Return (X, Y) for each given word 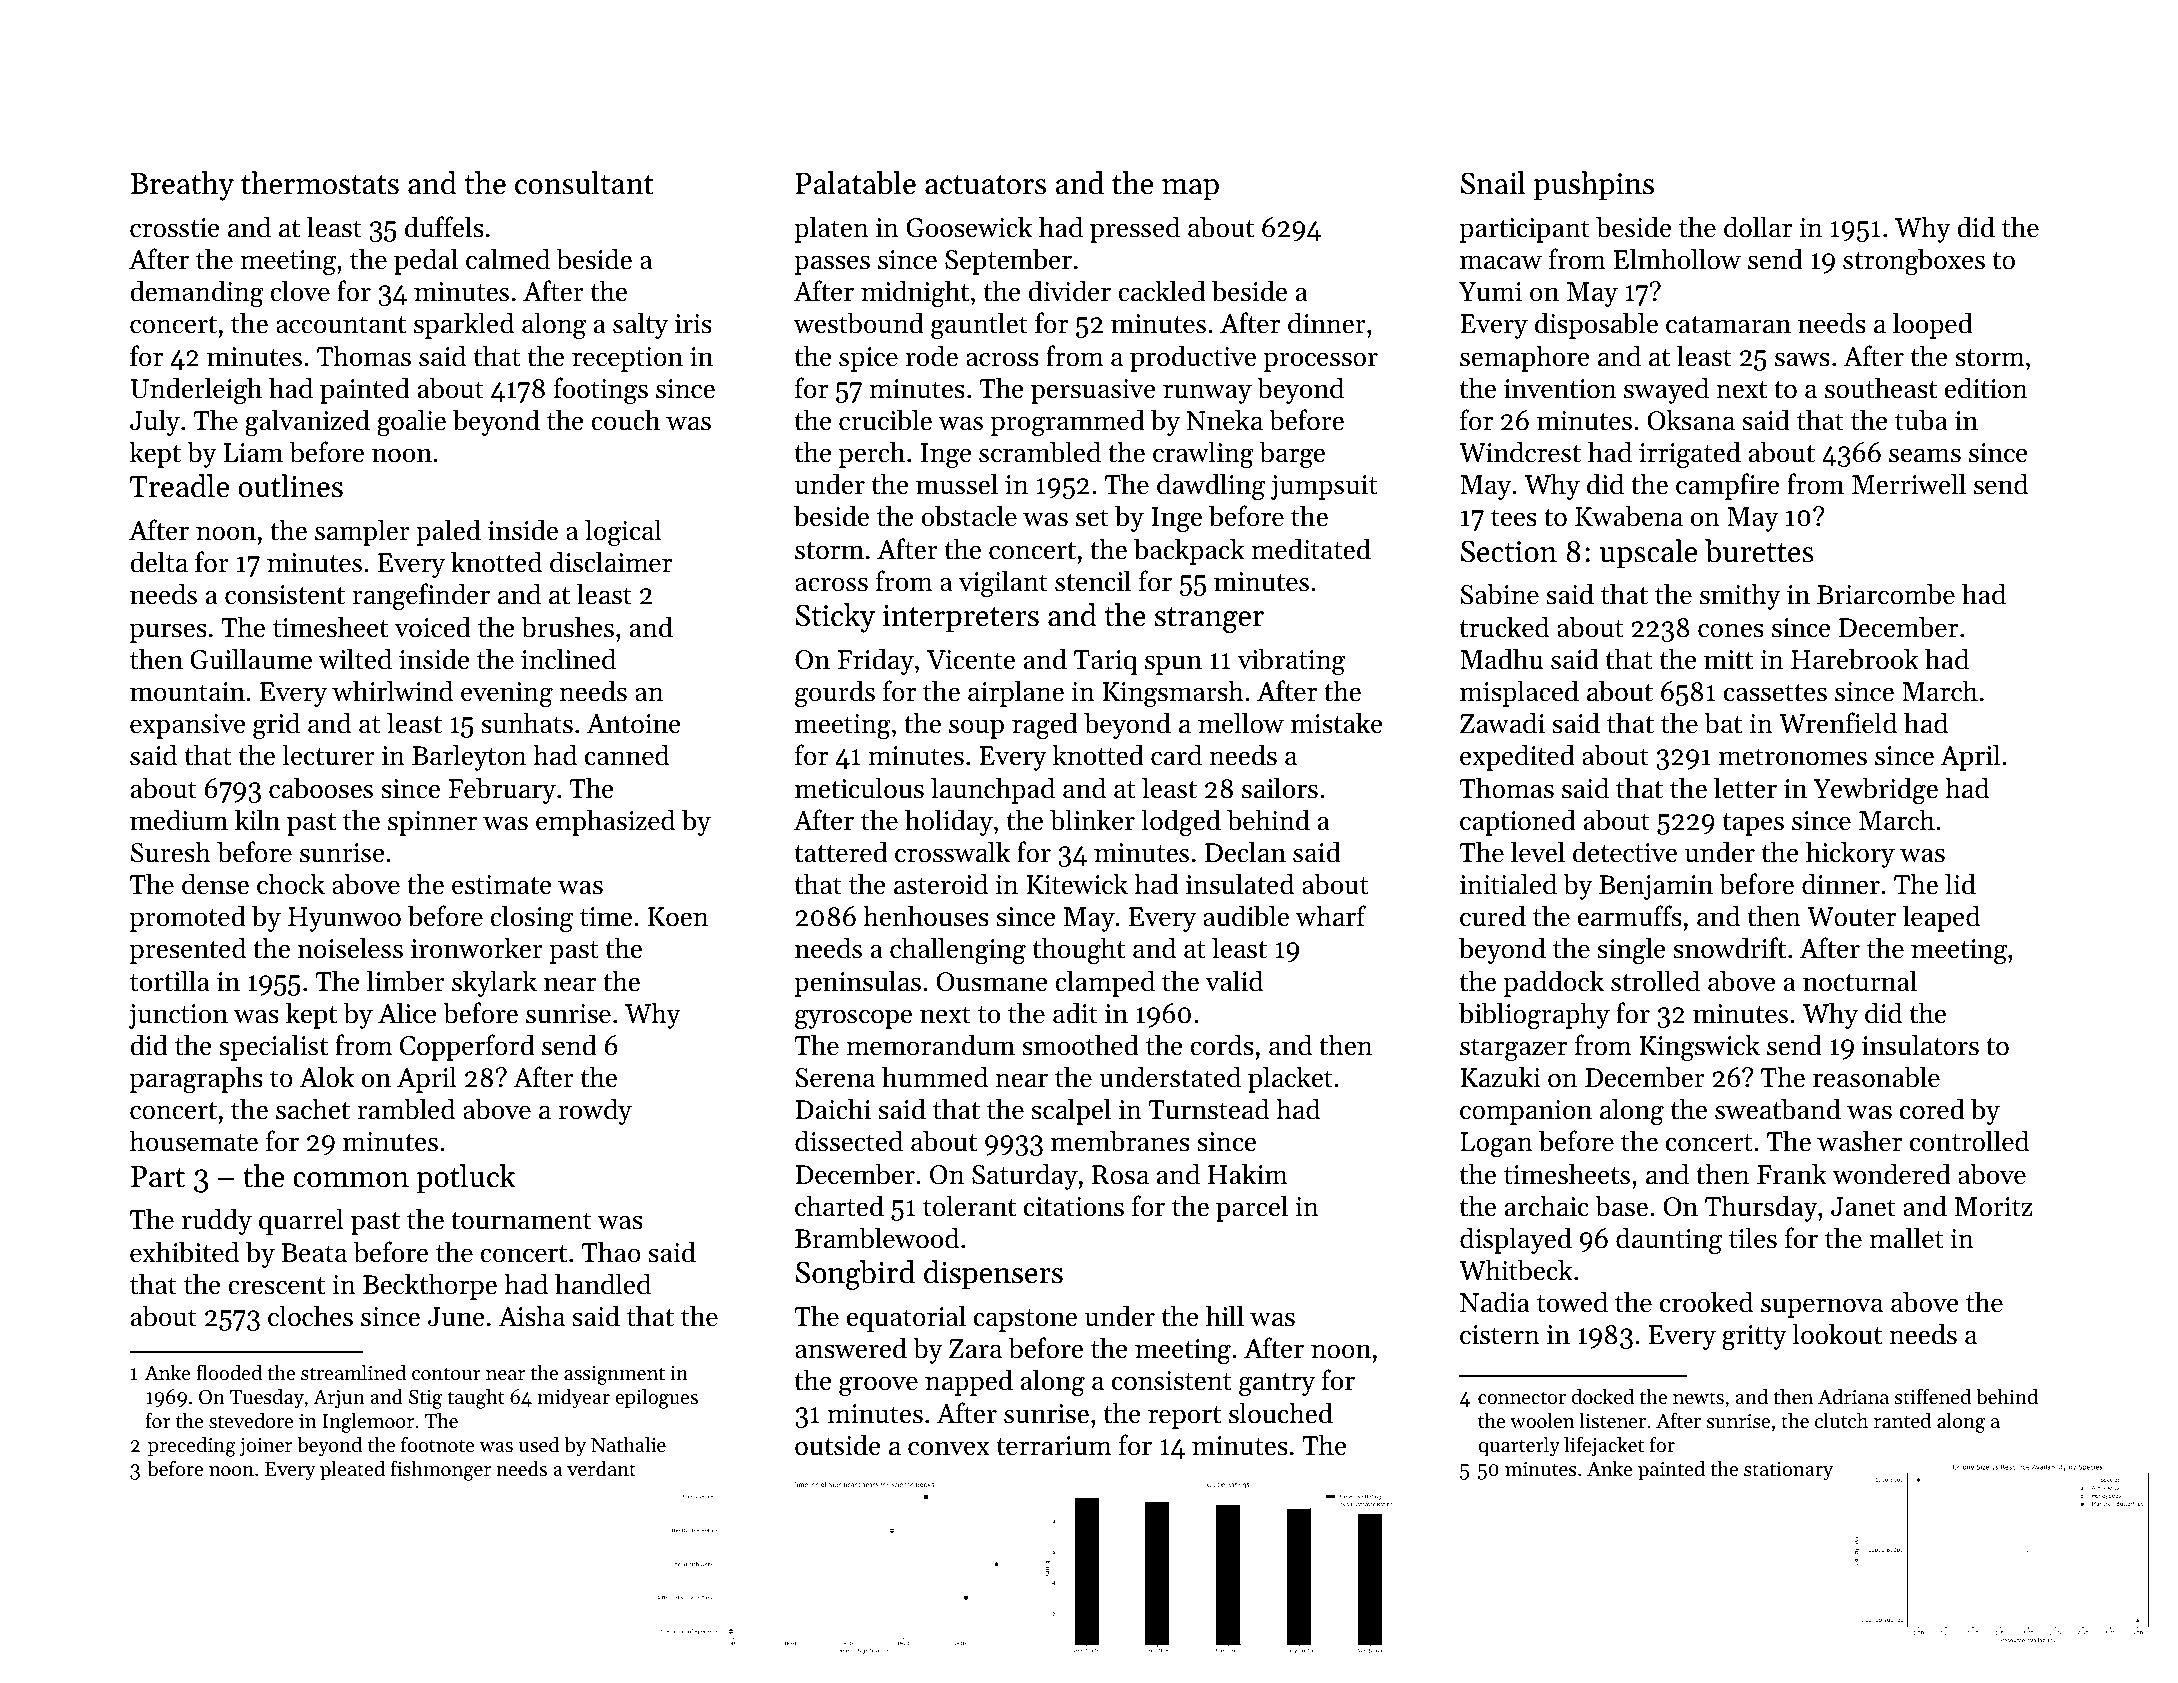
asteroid (941, 884)
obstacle (969, 516)
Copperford (467, 1047)
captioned (1518, 822)
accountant (341, 325)
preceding (192, 1446)
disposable (1596, 325)
